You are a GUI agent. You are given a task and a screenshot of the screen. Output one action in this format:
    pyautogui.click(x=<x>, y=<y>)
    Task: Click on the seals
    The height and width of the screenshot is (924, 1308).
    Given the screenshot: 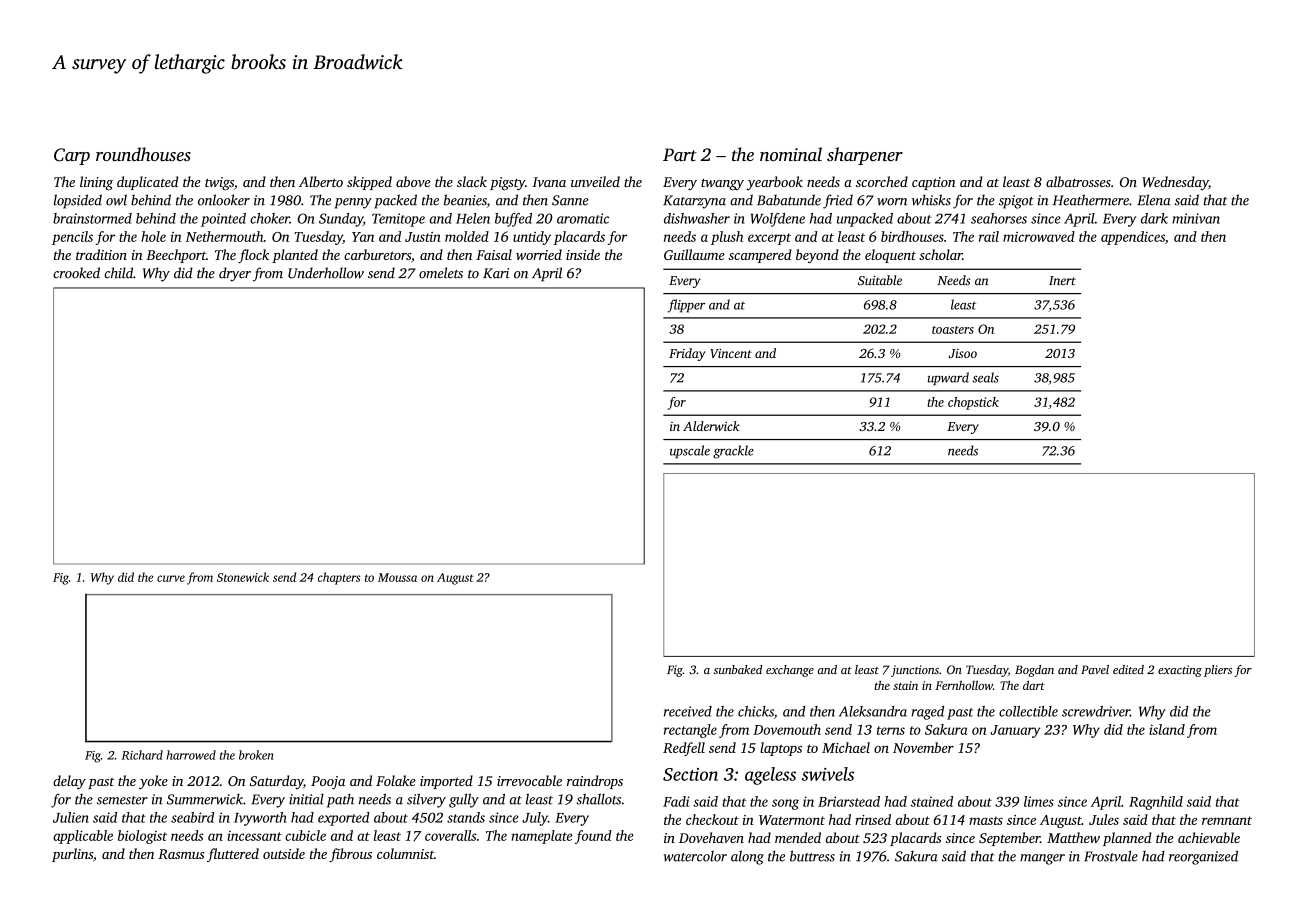 What is the action you would take?
    pyautogui.click(x=985, y=377)
